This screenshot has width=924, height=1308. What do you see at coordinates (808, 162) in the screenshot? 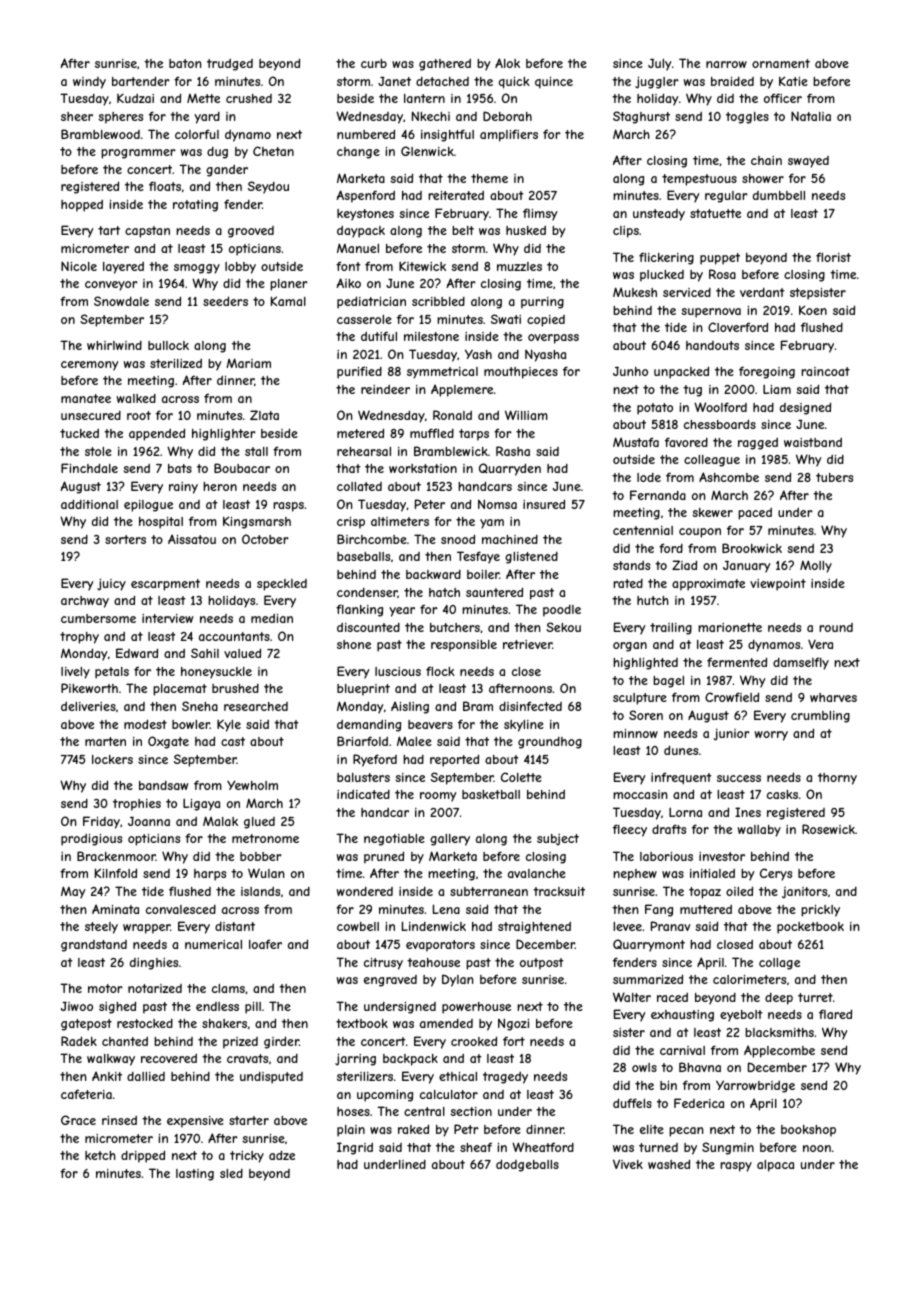
I see `swayed` at bounding box center [808, 162].
